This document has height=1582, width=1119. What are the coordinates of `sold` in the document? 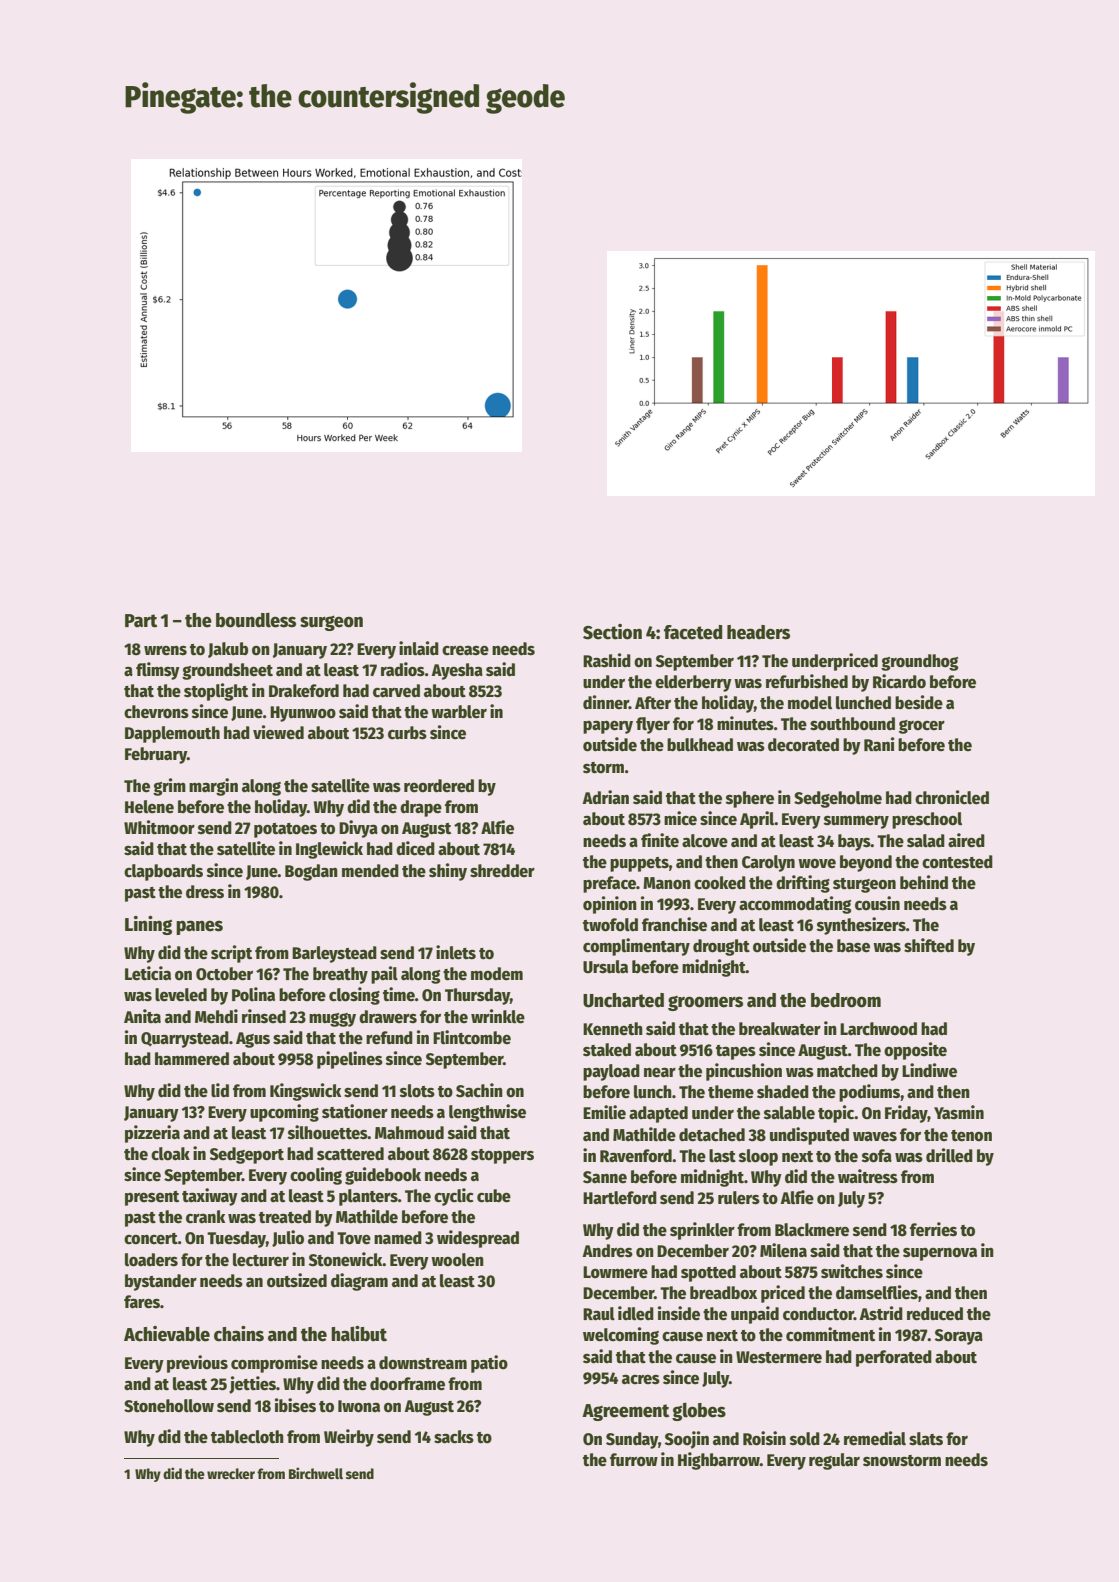 It's located at (805, 1439).
